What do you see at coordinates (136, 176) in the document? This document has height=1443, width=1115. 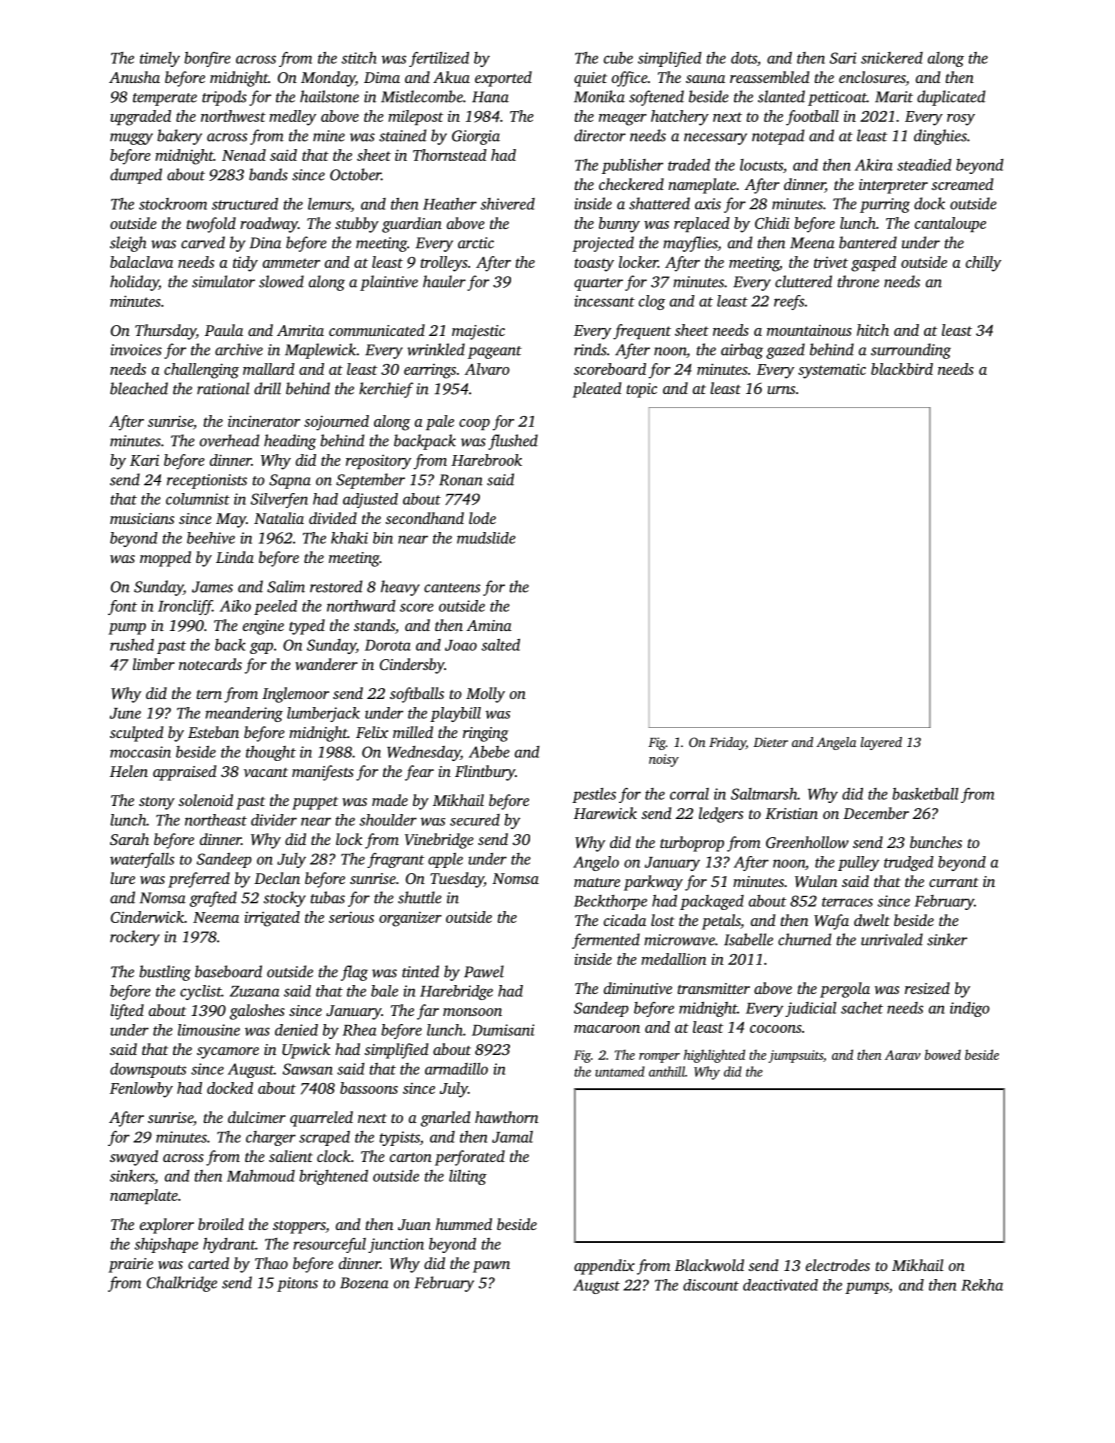 I see `dumped` at bounding box center [136, 176].
